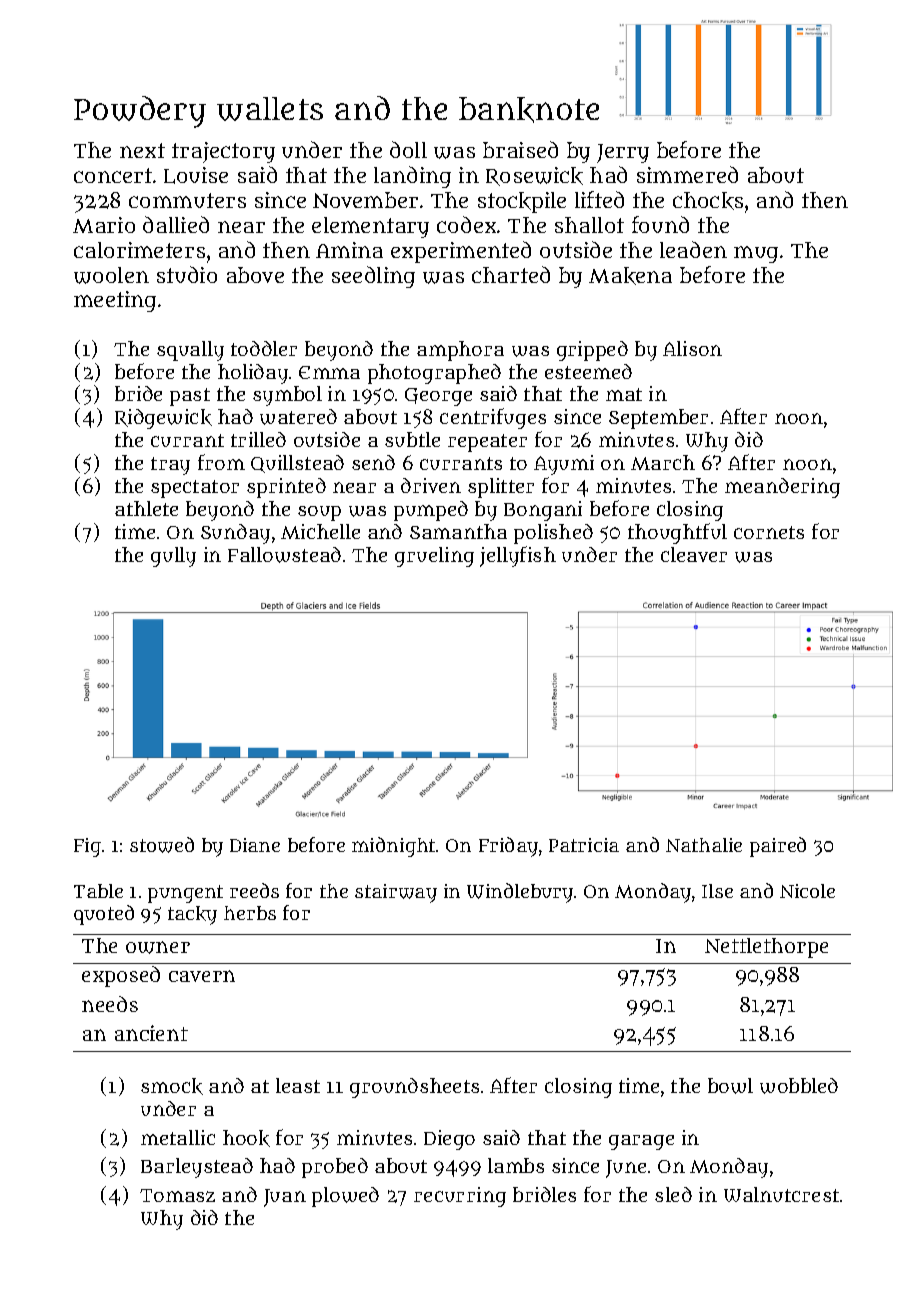 This screenshot has height=1314, width=924. I want to click on bridles, so click(544, 1194).
